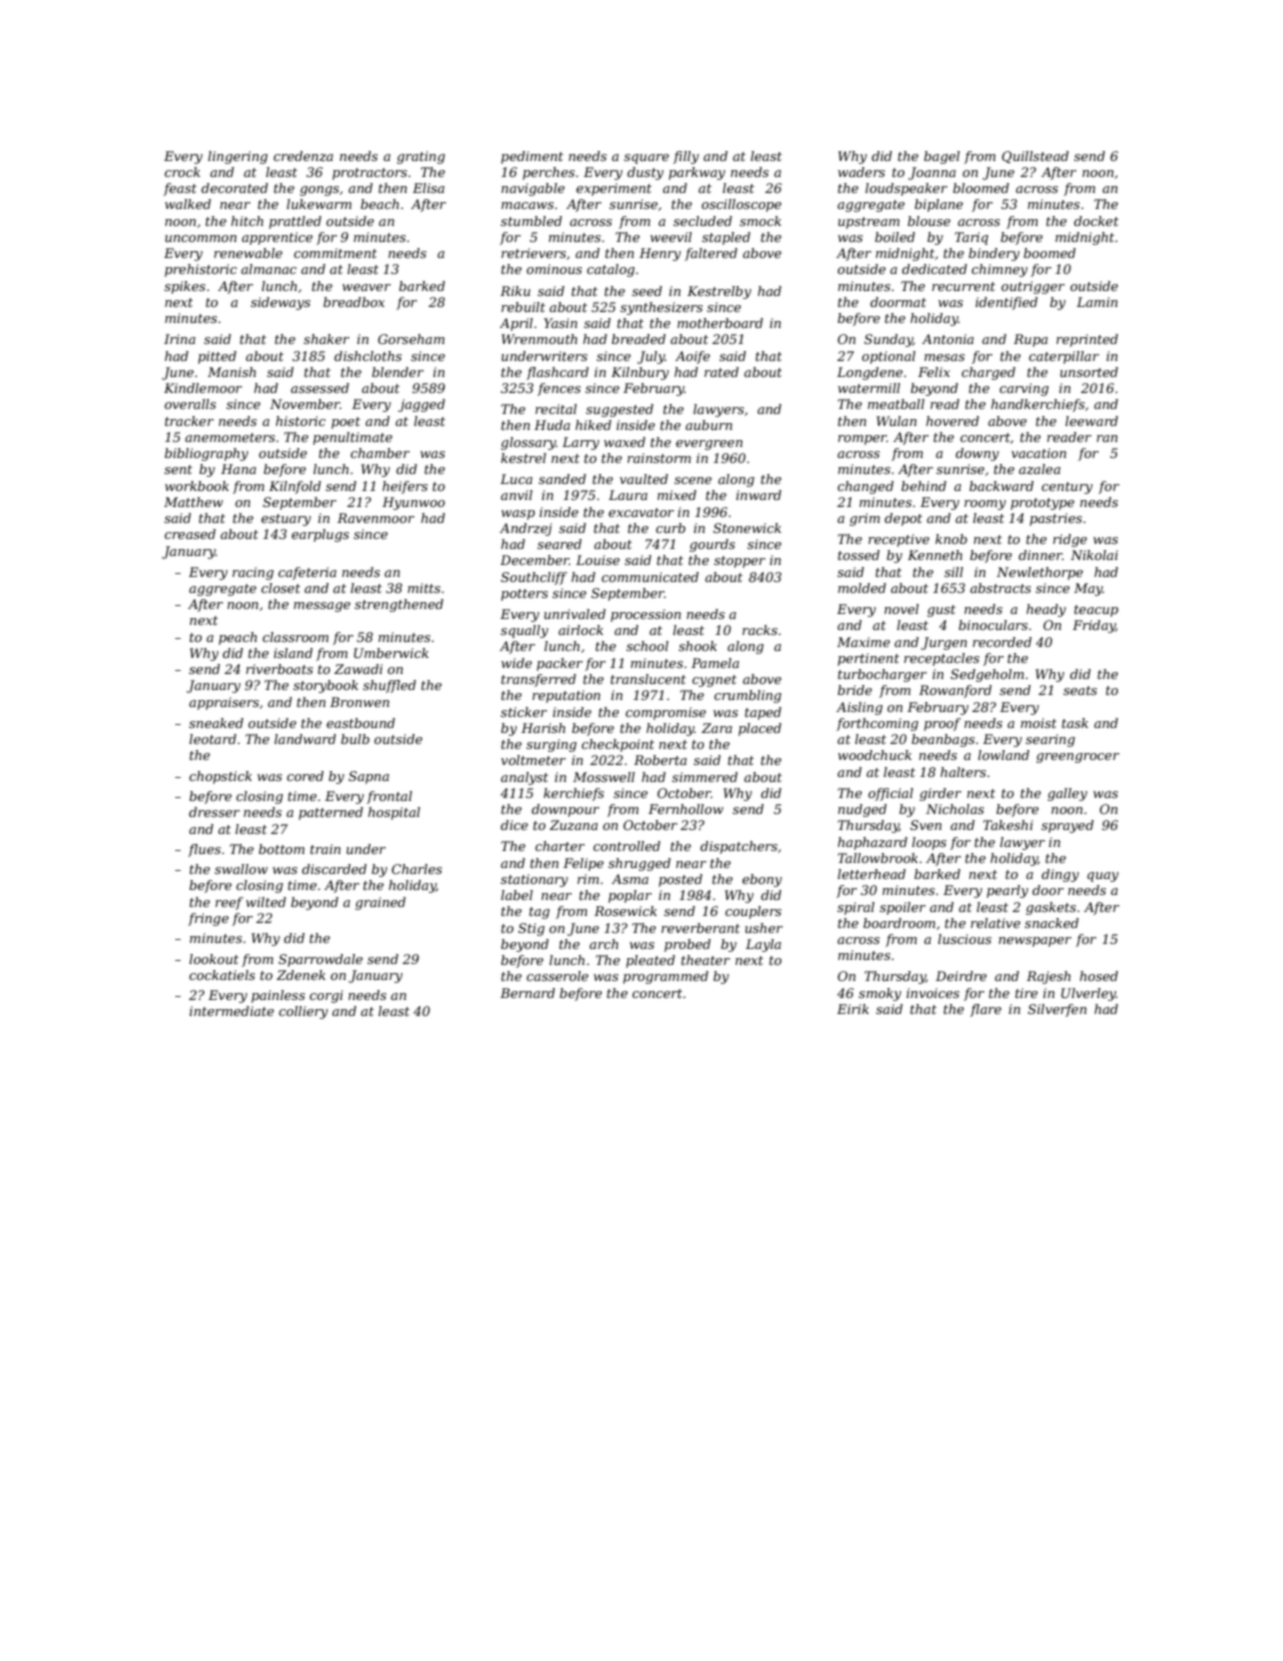 The image size is (1283, 1661). What do you see at coordinates (552, 425) in the screenshot?
I see `Huda` at bounding box center [552, 425].
